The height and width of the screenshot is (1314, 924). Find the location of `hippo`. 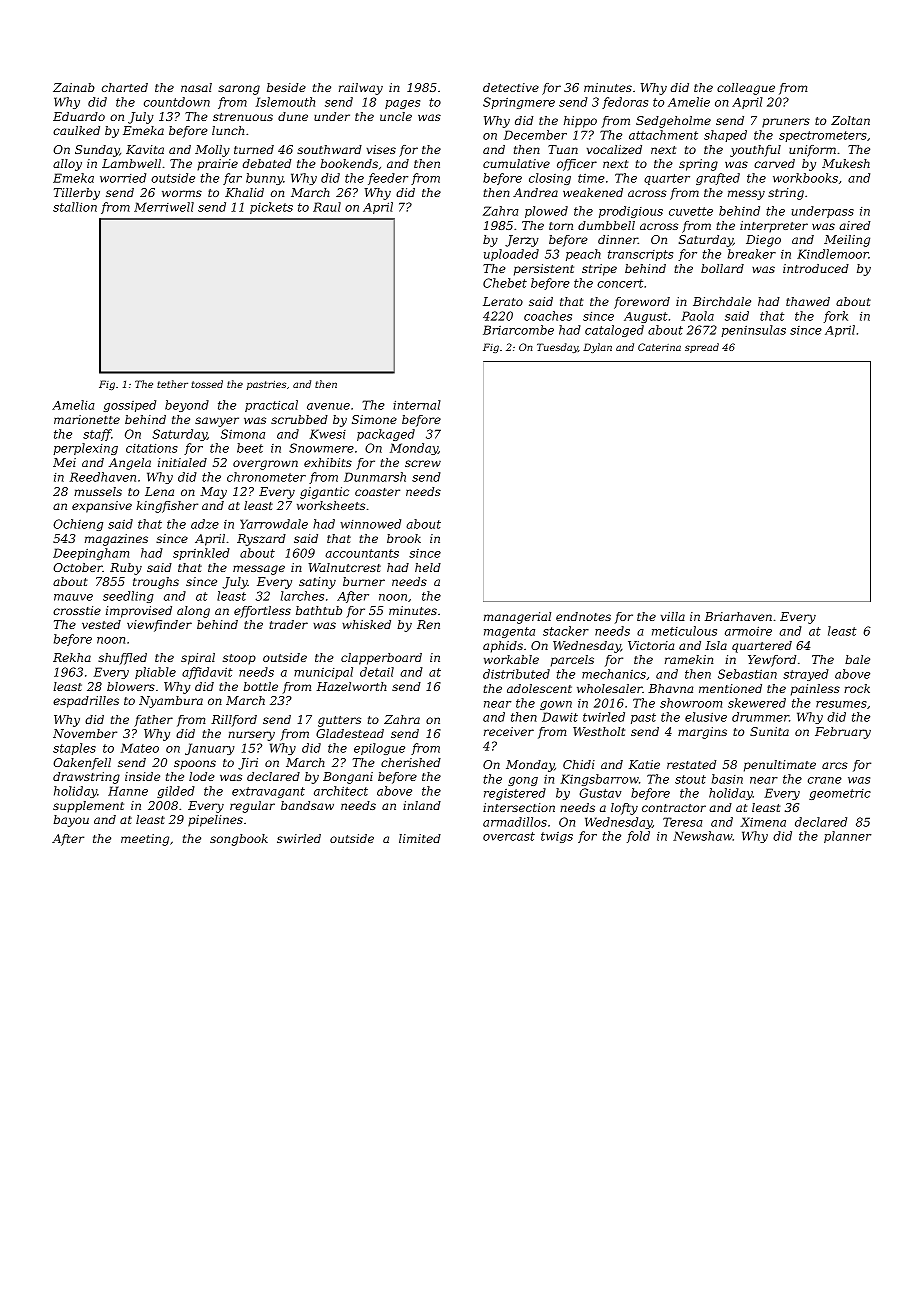

hippo is located at coordinates (580, 122).
